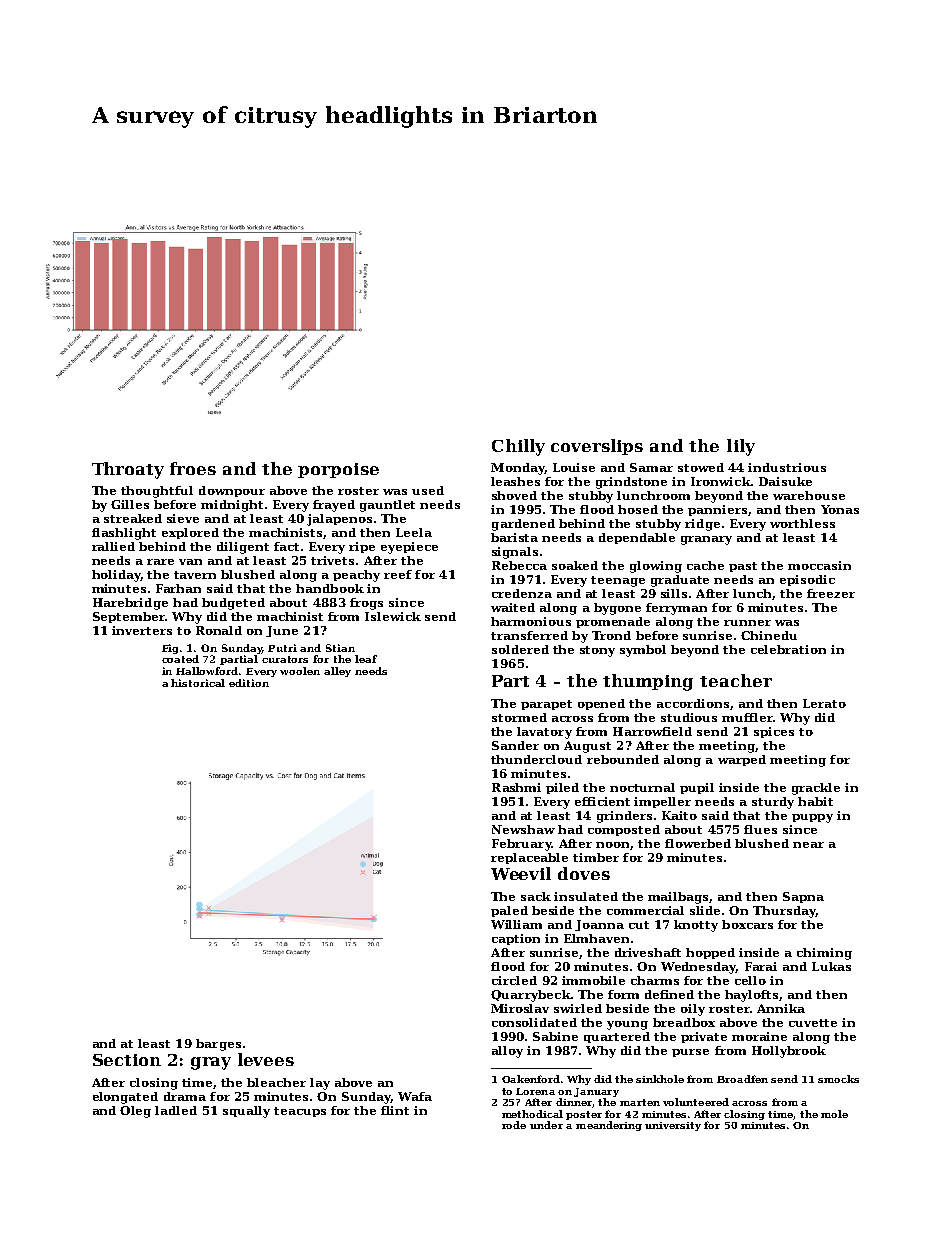 The width and height of the screenshot is (952, 1233). Describe the element at coordinates (831, 966) in the screenshot. I see `Lukas` at that location.
